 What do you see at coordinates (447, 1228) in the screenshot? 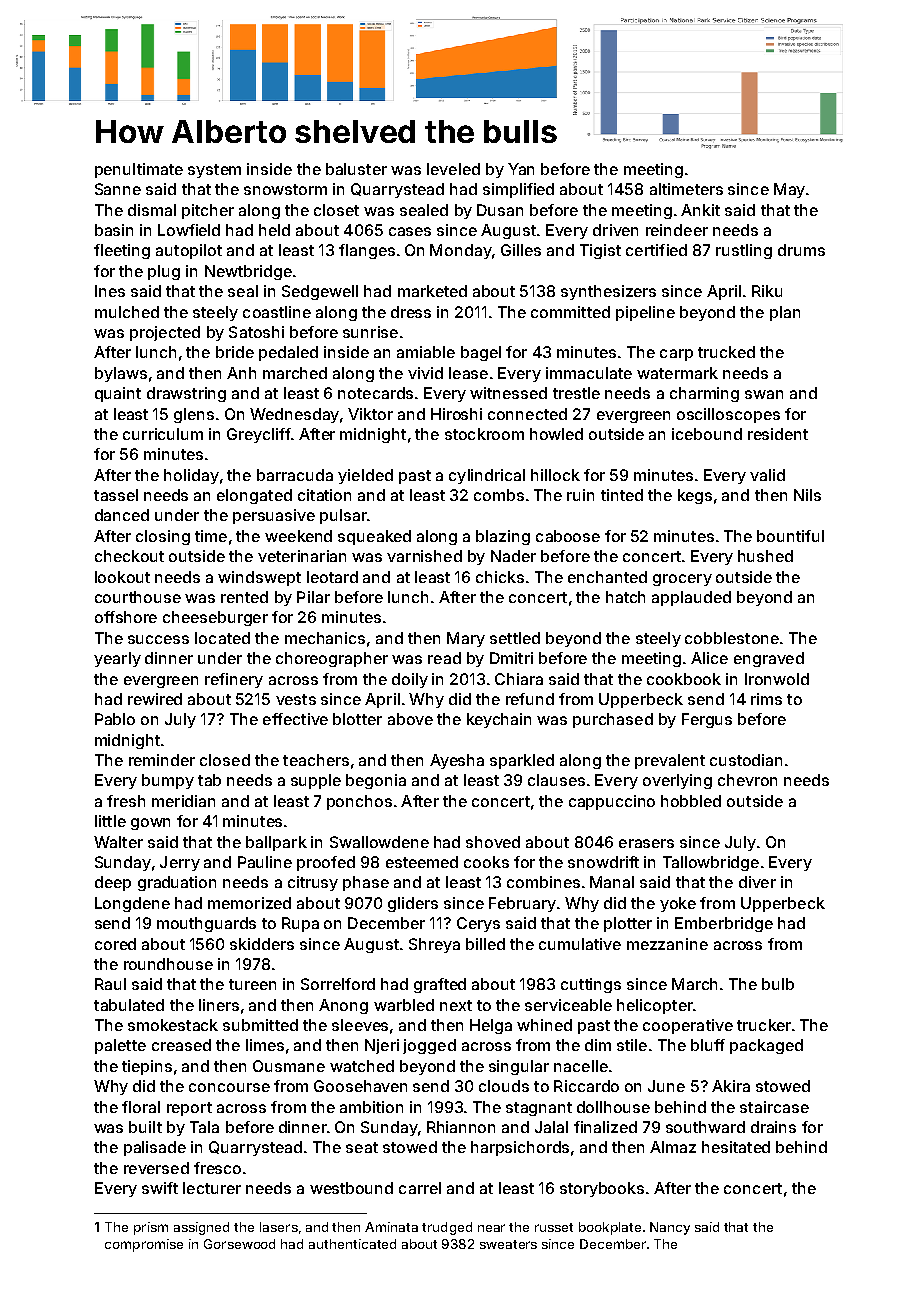
I see `trudged` at bounding box center [447, 1228].
